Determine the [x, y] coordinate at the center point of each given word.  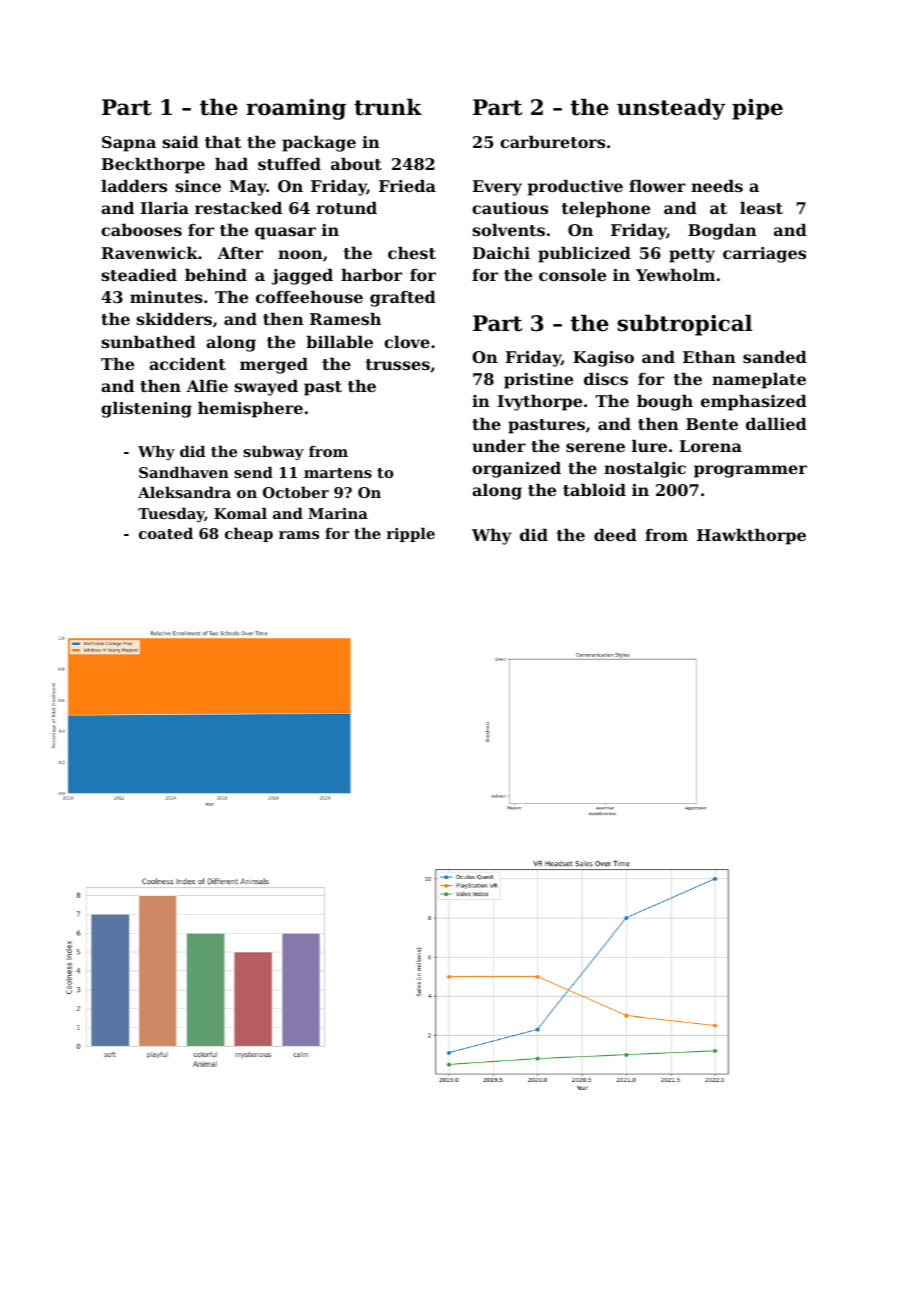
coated [166, 533]
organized [516, 470]
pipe [757, 109]
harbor [371, 275]
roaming [296, 109]
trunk [388, 107]
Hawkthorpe [751, 537]
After [240, 253]
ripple [411, 534]
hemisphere [250, 410]
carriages [764, 255]
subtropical [684, 325]
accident [187, 364]
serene [595, 447]
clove [407, 342]
